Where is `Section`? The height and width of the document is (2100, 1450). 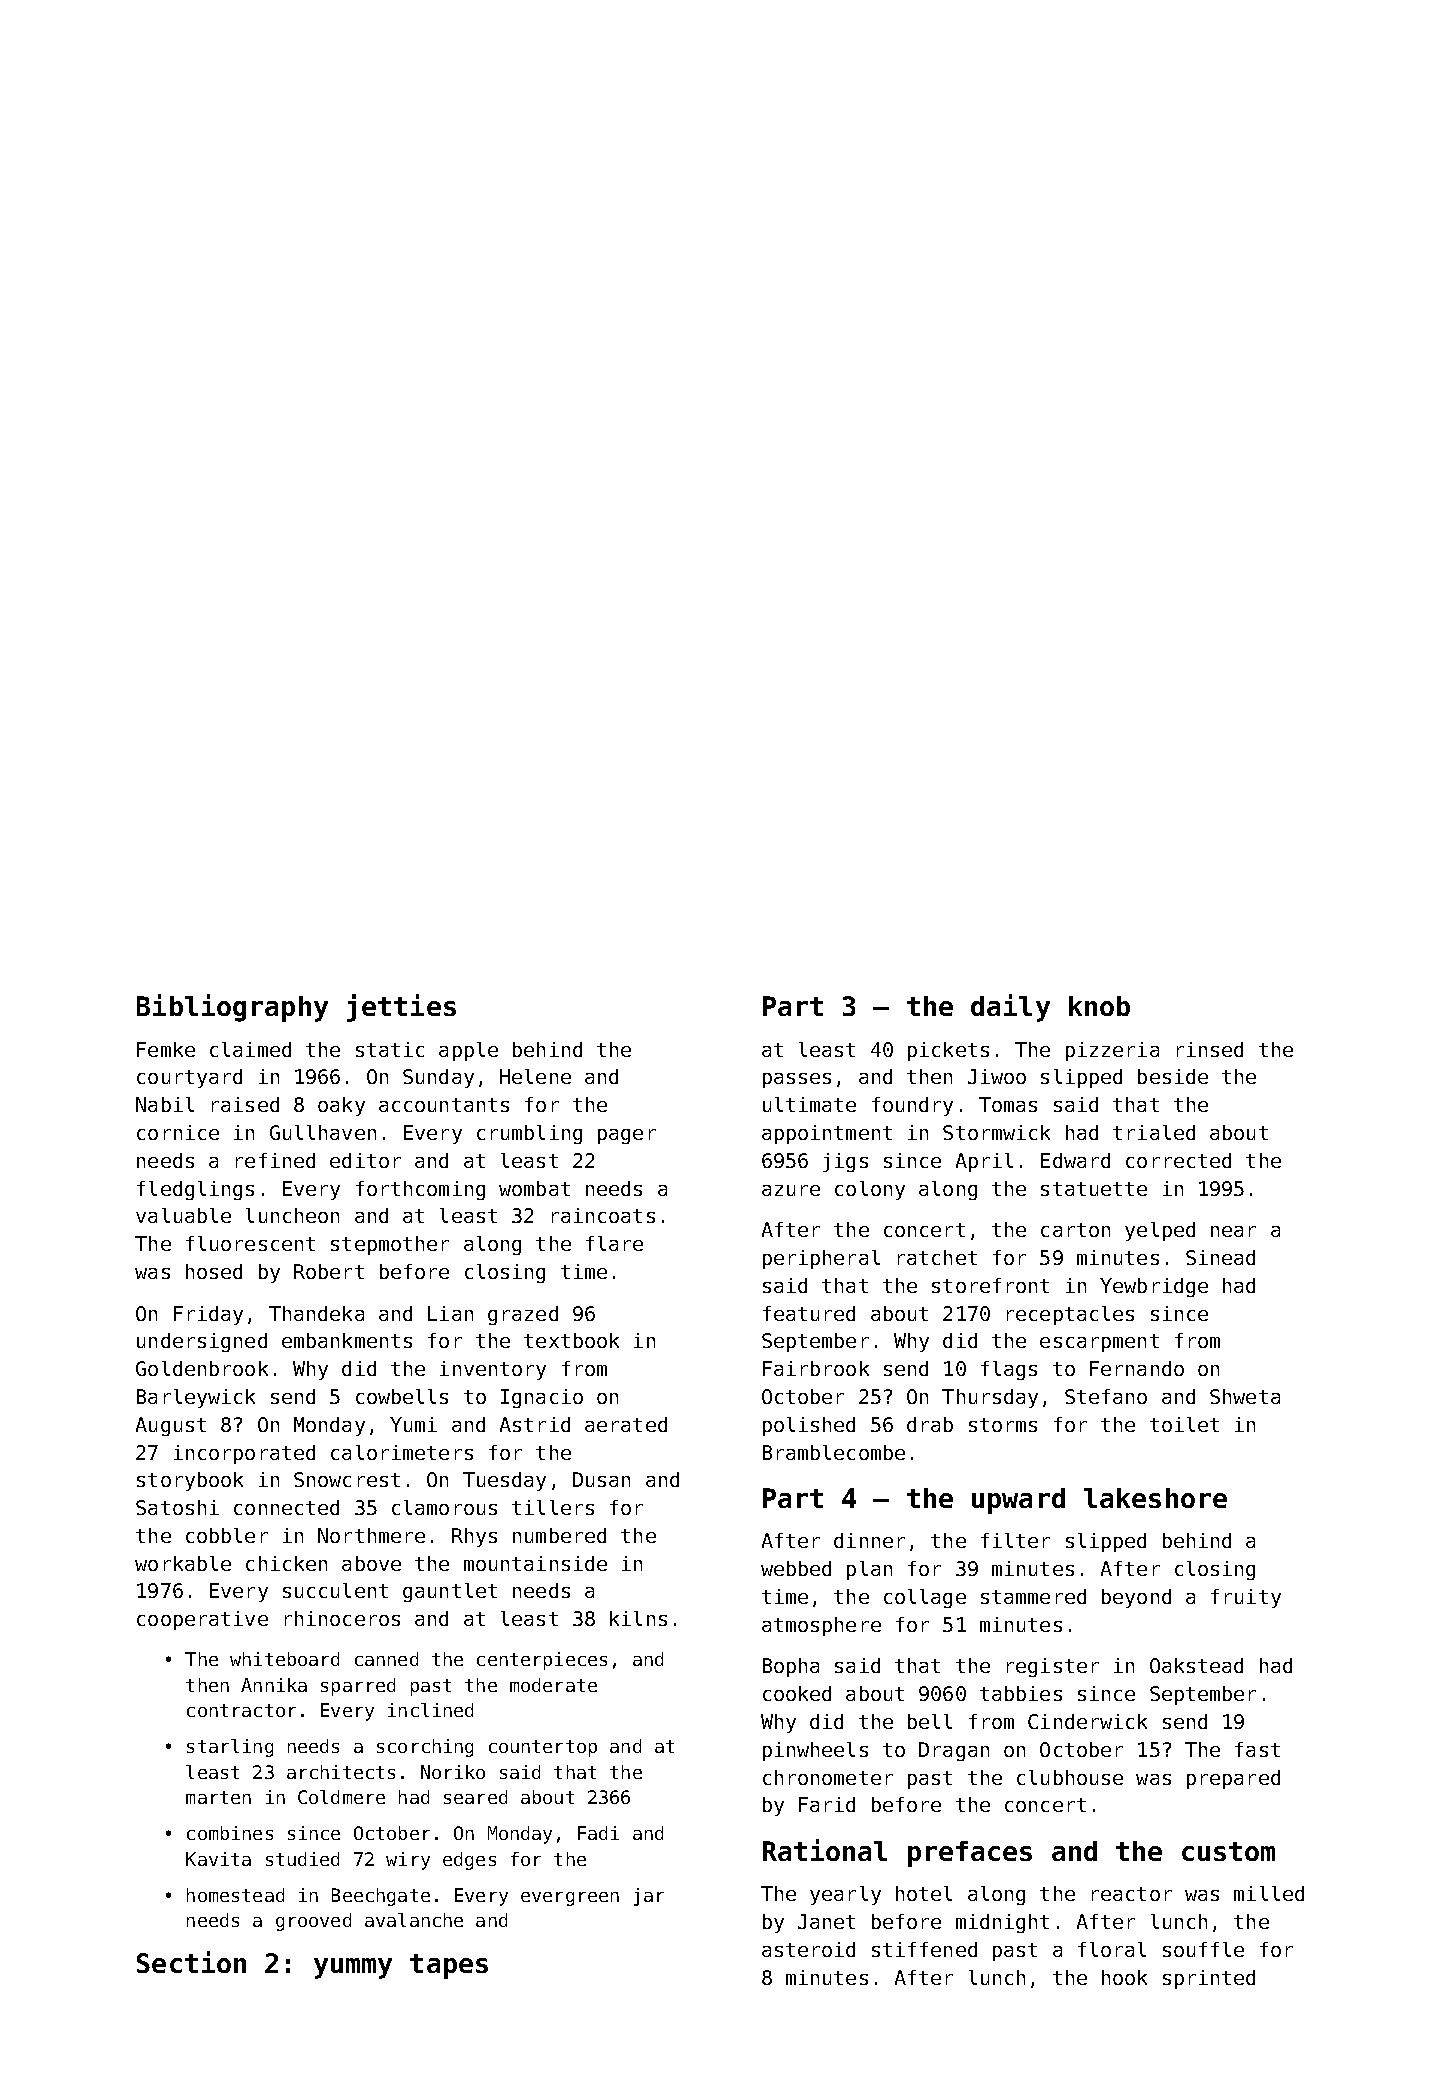
Section is located at coordinates (191, 1962).
